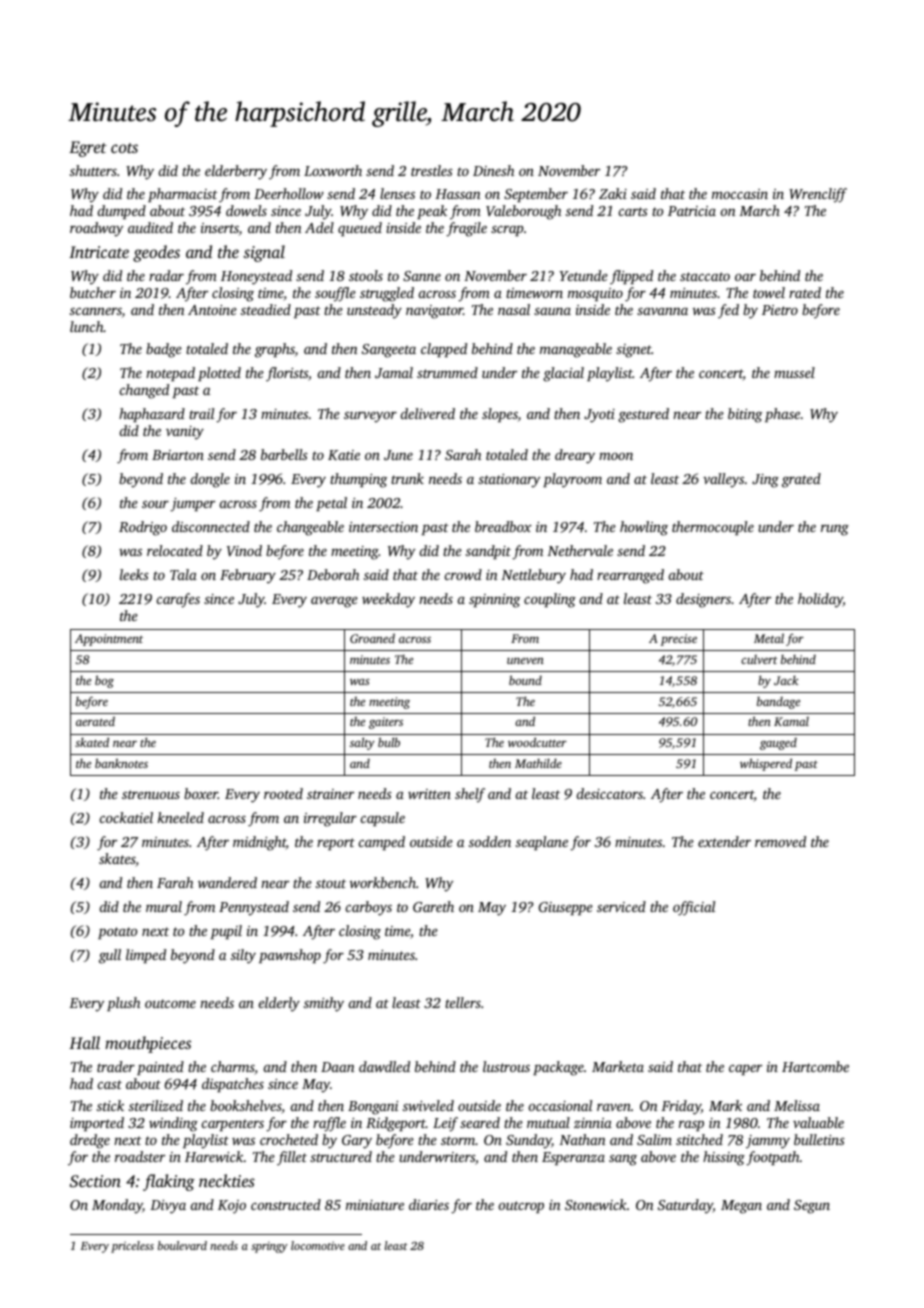  I want to click on midnight, so click(259, 843).
